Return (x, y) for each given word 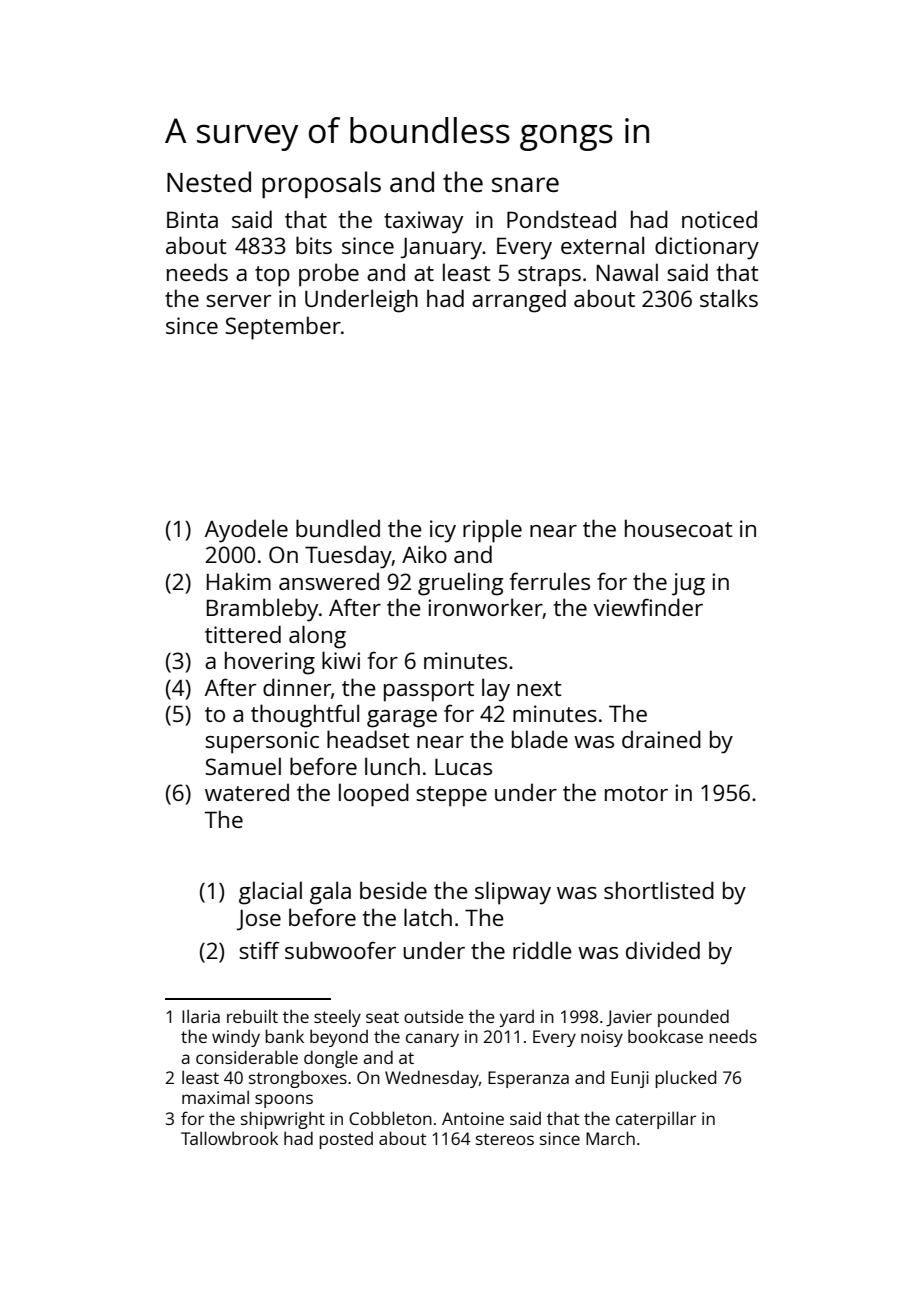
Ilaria (201, 1016)
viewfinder (648, 607)
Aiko (424, 554)
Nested (209, 181)
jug (688, 584)
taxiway (423, 222)
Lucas (463, 767)
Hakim (239, 581)
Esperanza (528, 1079)
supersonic (262, 742)
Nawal (627, 272)
